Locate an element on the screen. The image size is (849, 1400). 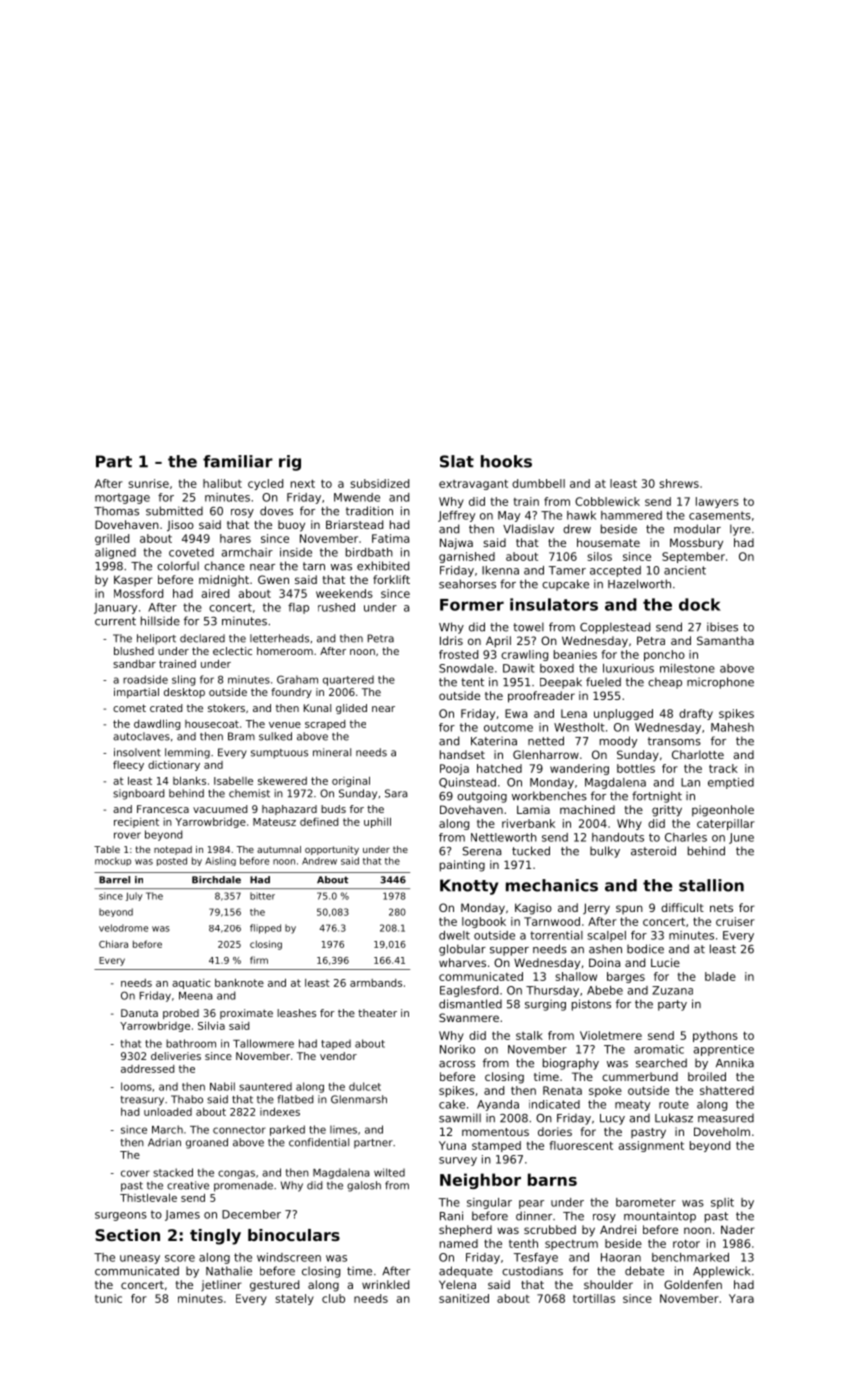
hares is located at coordinates (235, 538).
